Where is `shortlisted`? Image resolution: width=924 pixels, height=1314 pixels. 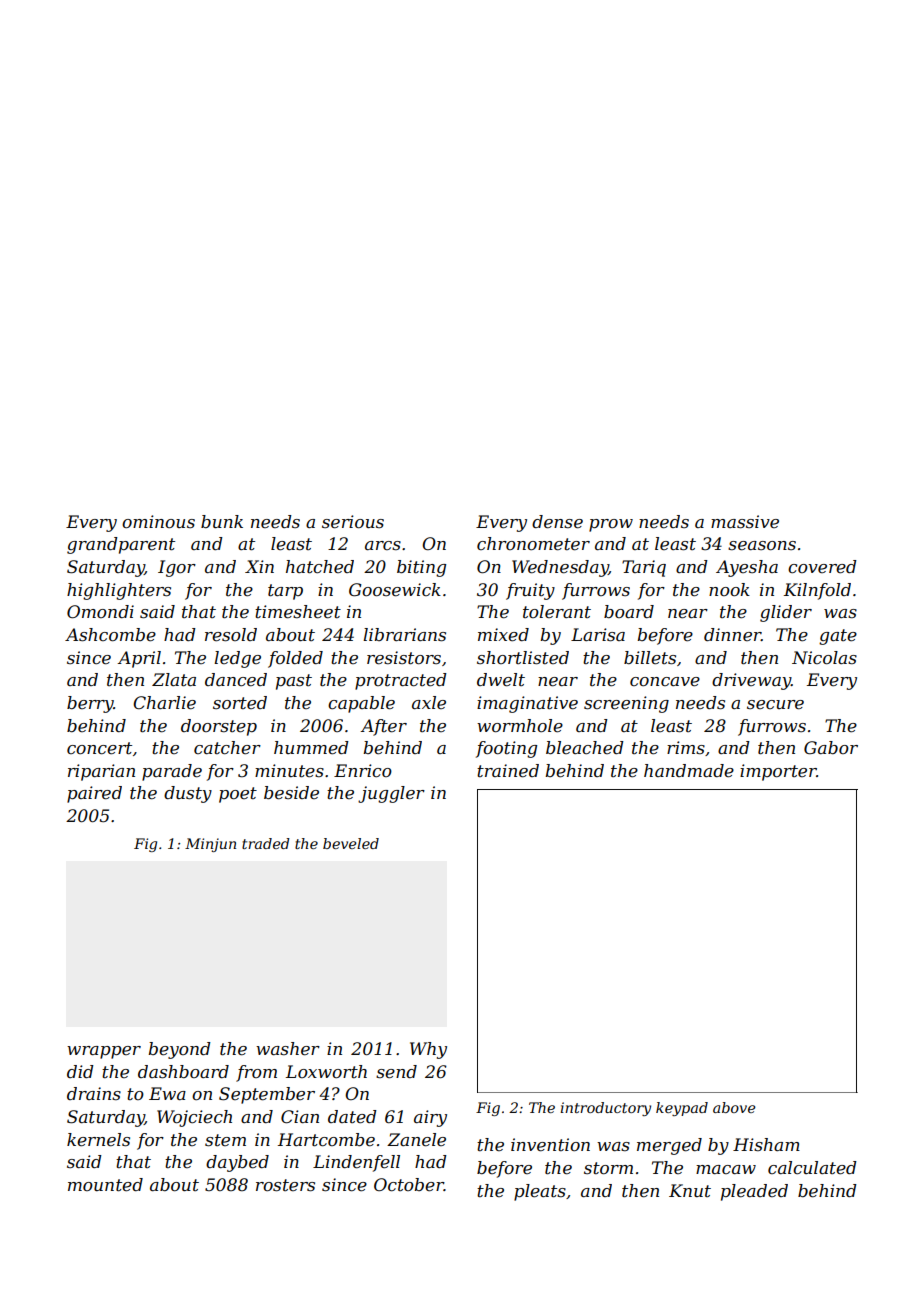
shortlisted is located at coordinates (523, 658).
